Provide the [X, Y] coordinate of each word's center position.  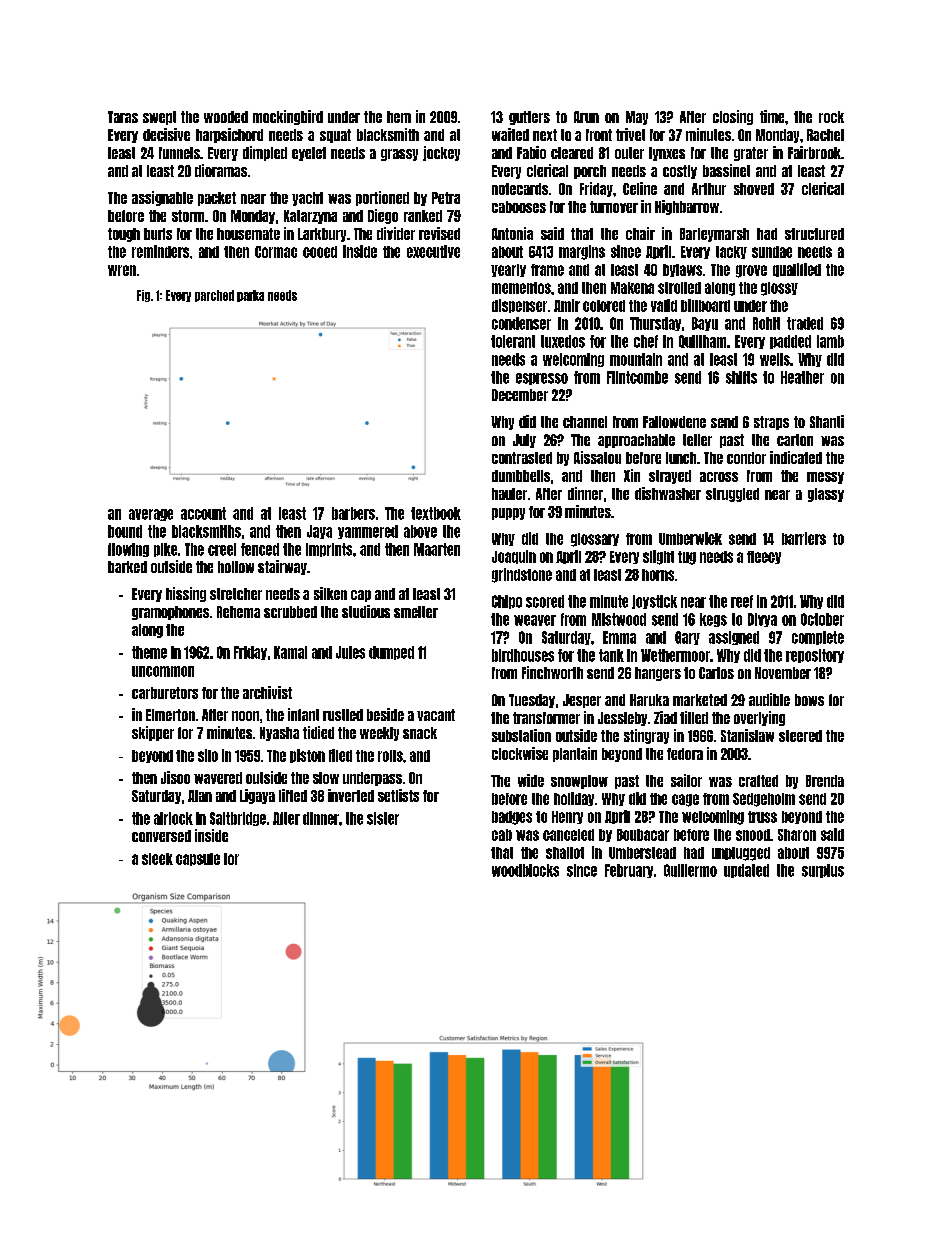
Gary [687, 638]
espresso [542, 379]
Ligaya [257, 796]
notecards [520, 189]
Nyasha [279, 734]
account [203, 513]
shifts [741, 377]
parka [250, 296]
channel [585, 422]
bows [809, 700]
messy [825, 478]
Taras [123, 117]
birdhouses [523, 655]
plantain [575, 754]
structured [814, 234]
